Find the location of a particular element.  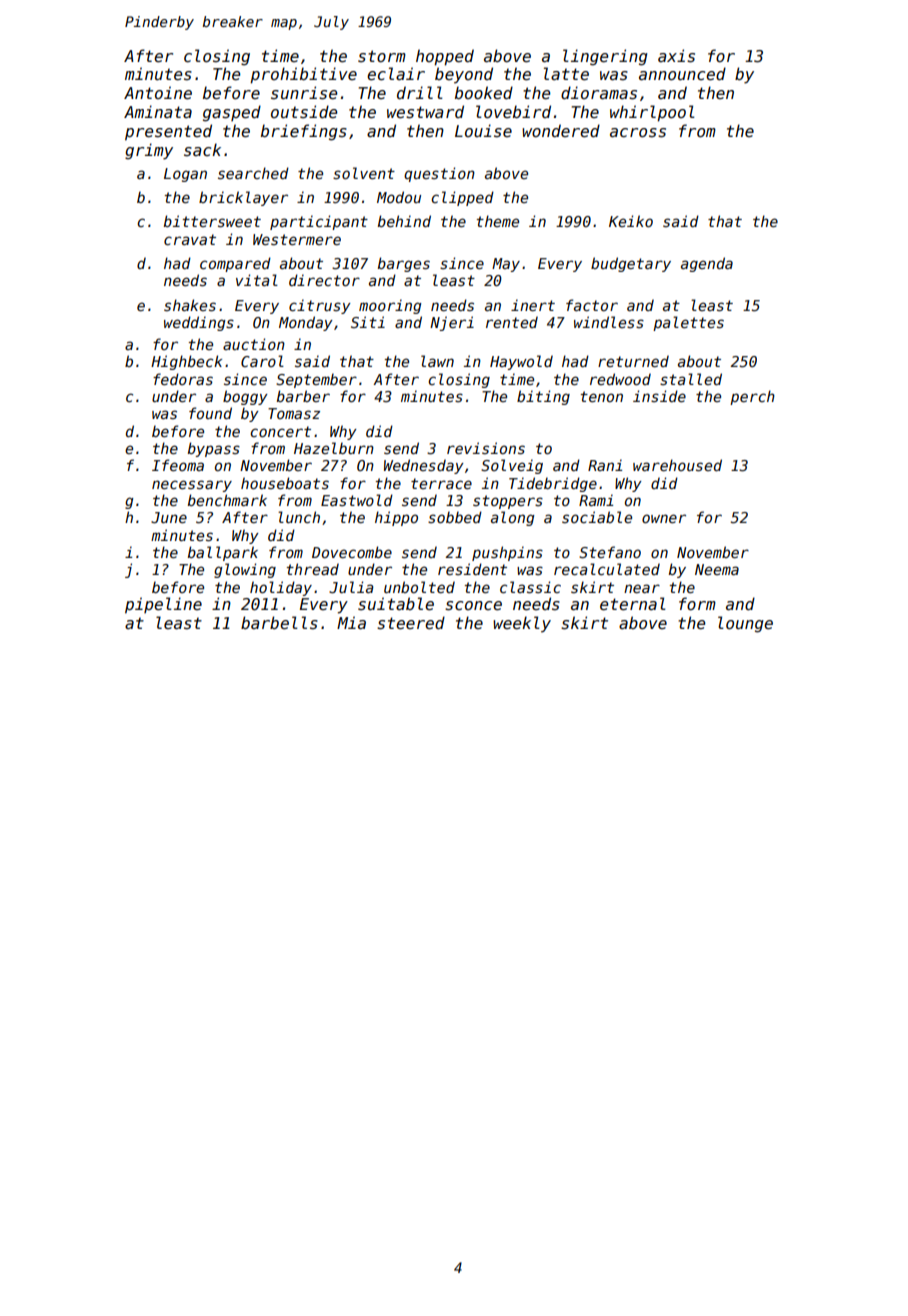

September is located at coordinates (316, 380).
